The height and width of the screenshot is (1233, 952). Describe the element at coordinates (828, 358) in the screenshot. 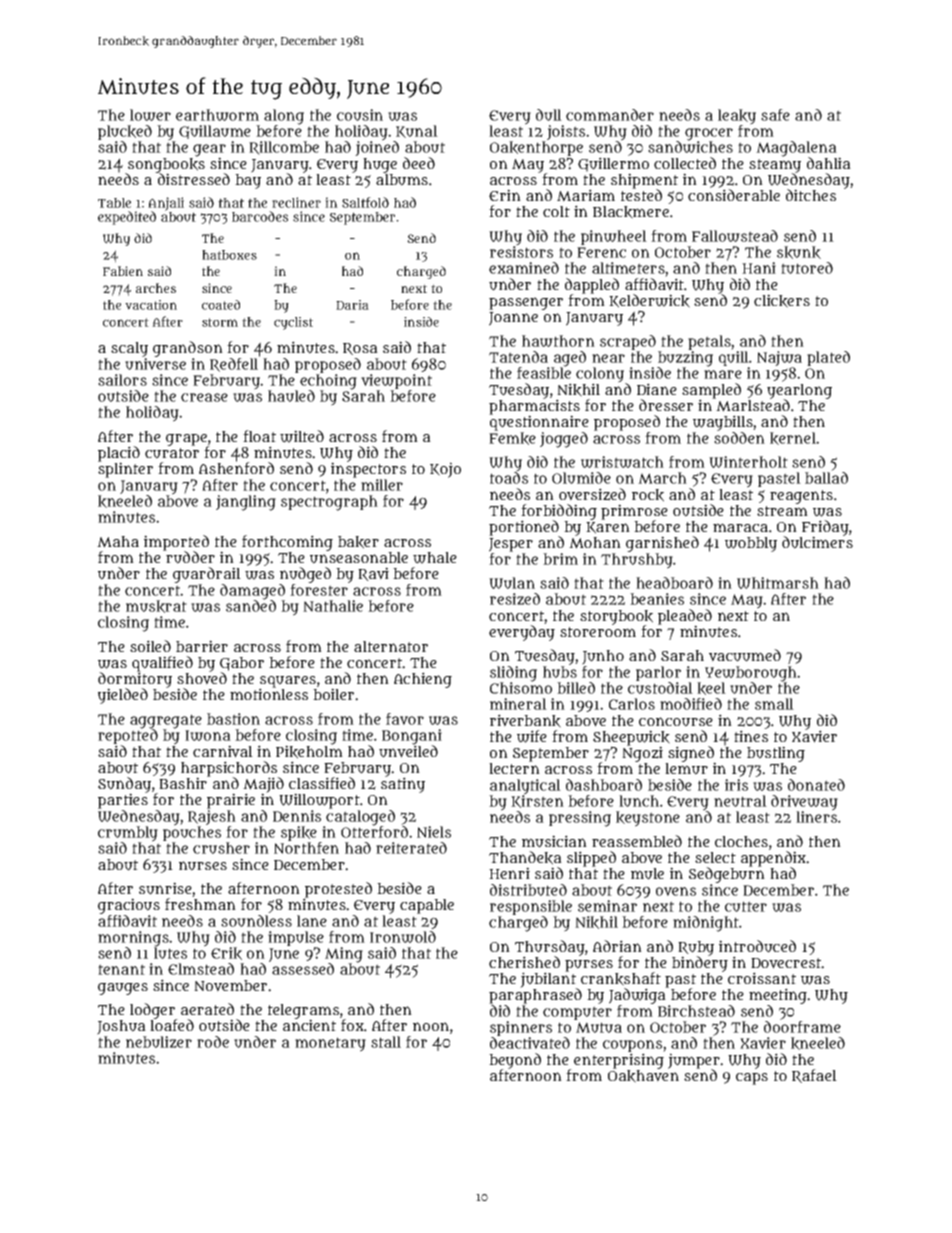

I see `plated` at that location.
